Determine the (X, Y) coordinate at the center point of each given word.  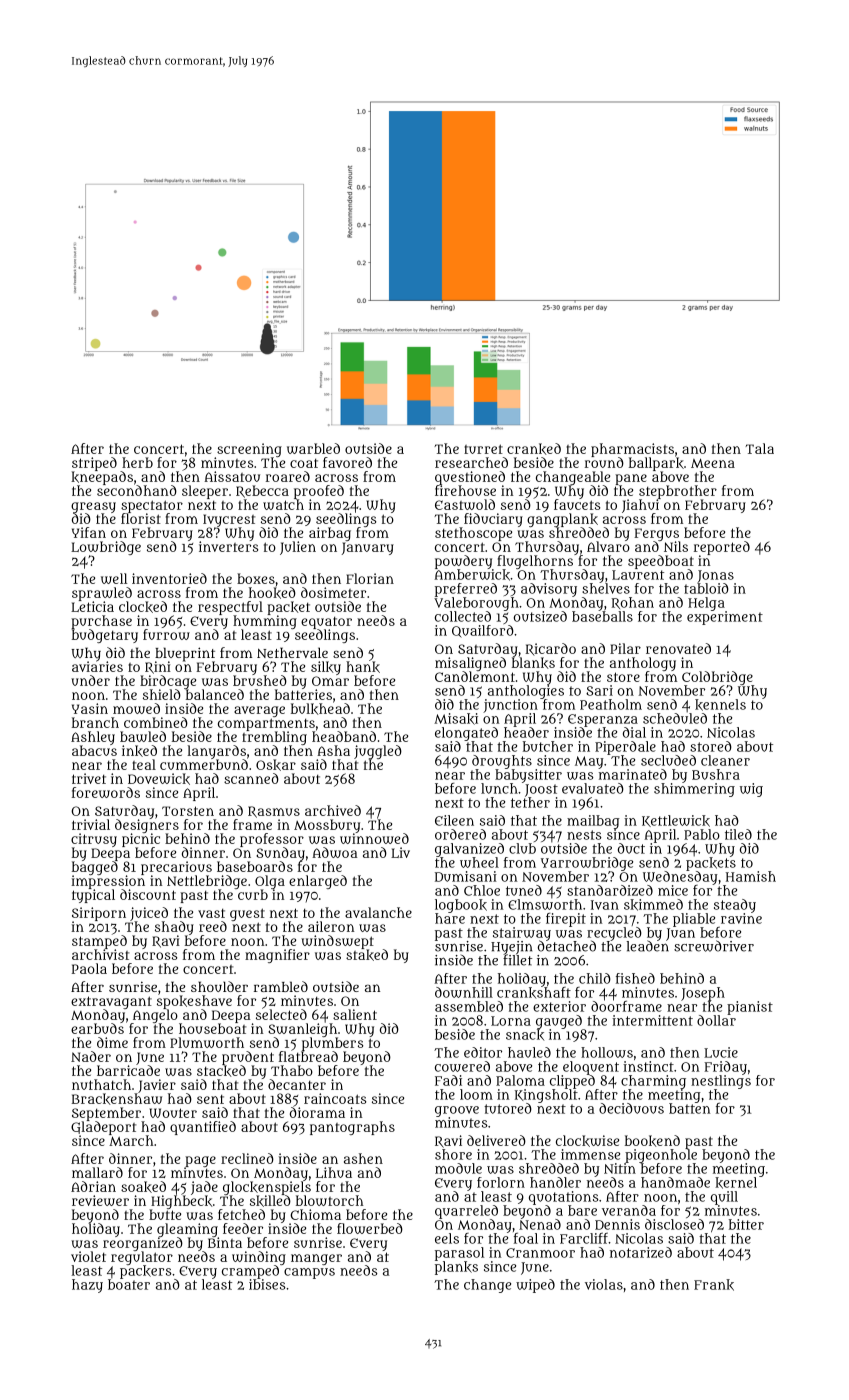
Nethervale (292, 652)
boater (129, 1284)
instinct (648, 1066)
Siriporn (99, 914)
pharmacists (632, 450)
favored (347, 462)
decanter (297, 1084)
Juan (680, 934)
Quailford (483, 631)
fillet (517, 960)
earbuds (97, 1028)
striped (94, 464)
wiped (535, 1286)
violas (604, 1284)
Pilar (625, 648)
